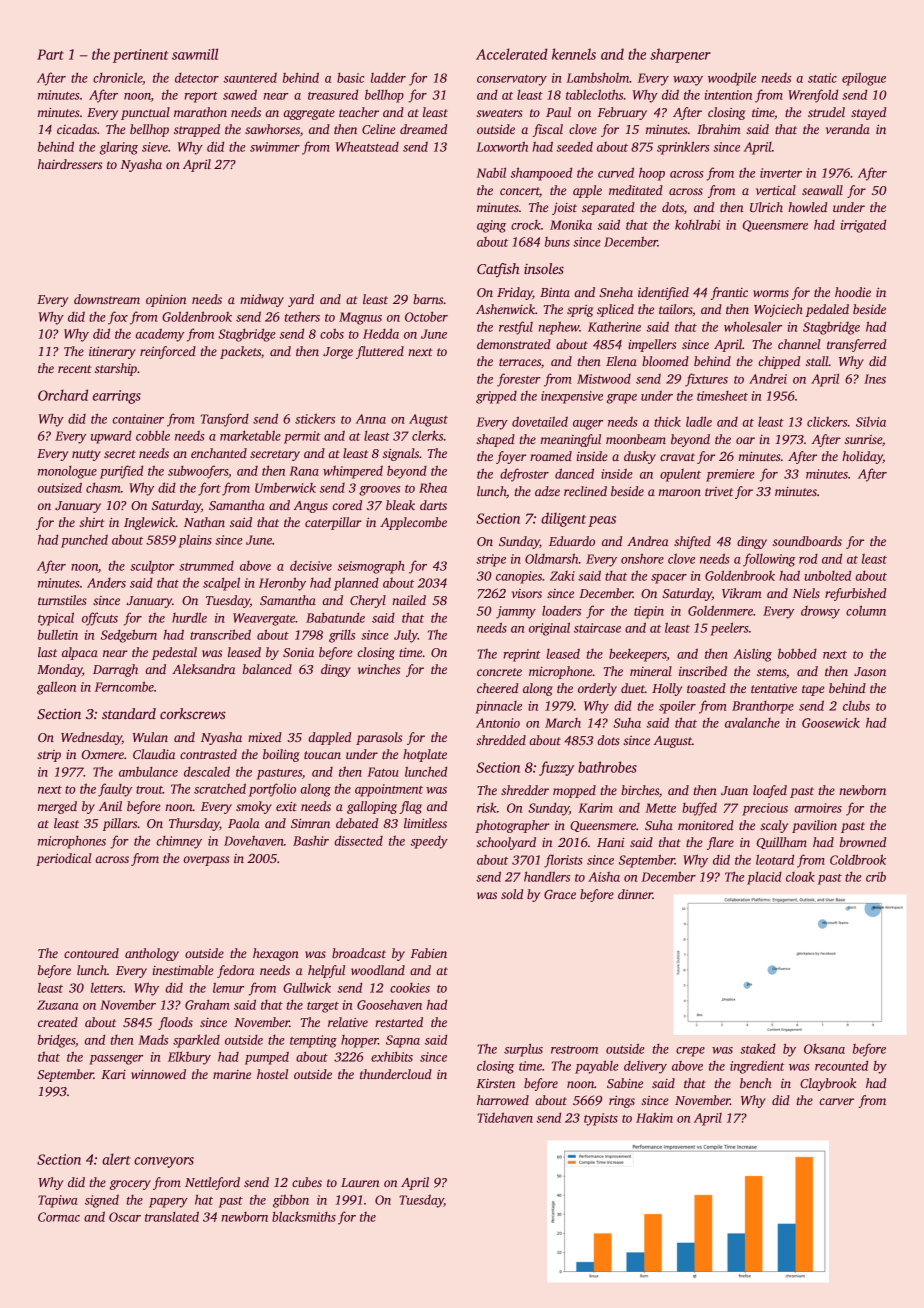  Describe the element at coordinates (360, 1182) in the screenshot. I see `Lauren` at that location.
